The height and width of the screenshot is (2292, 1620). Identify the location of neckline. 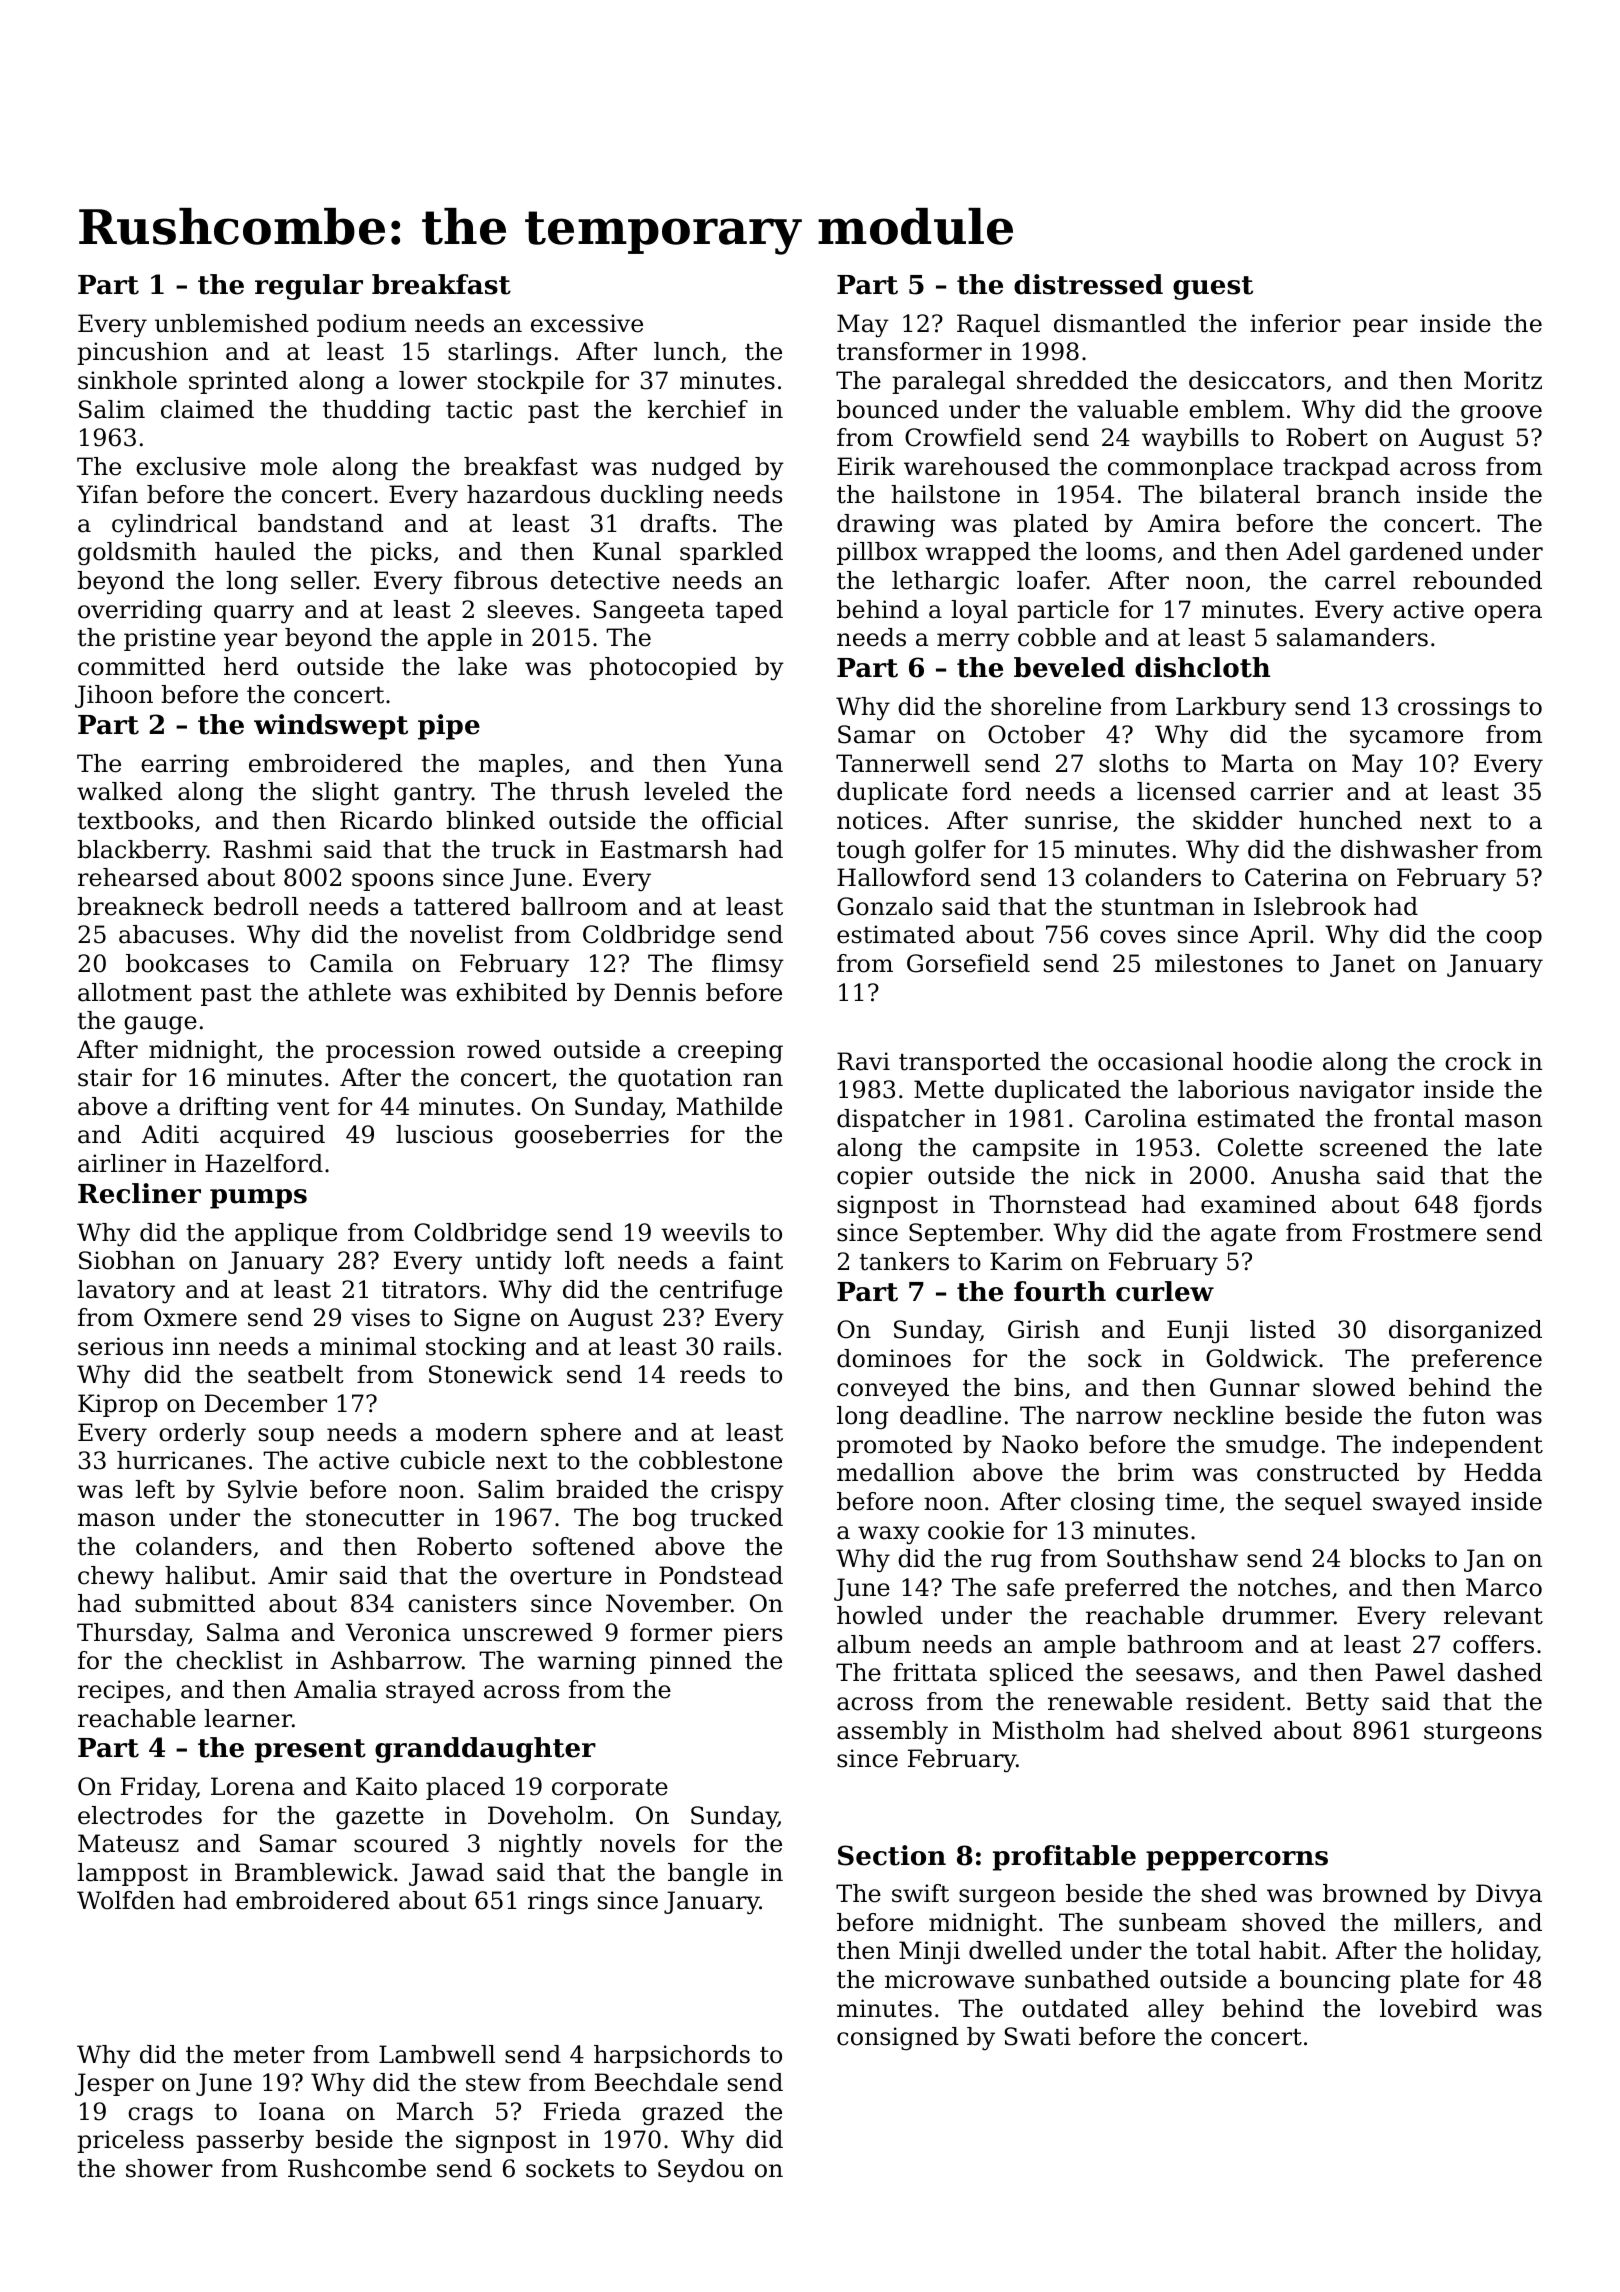
(1223, 1415).
